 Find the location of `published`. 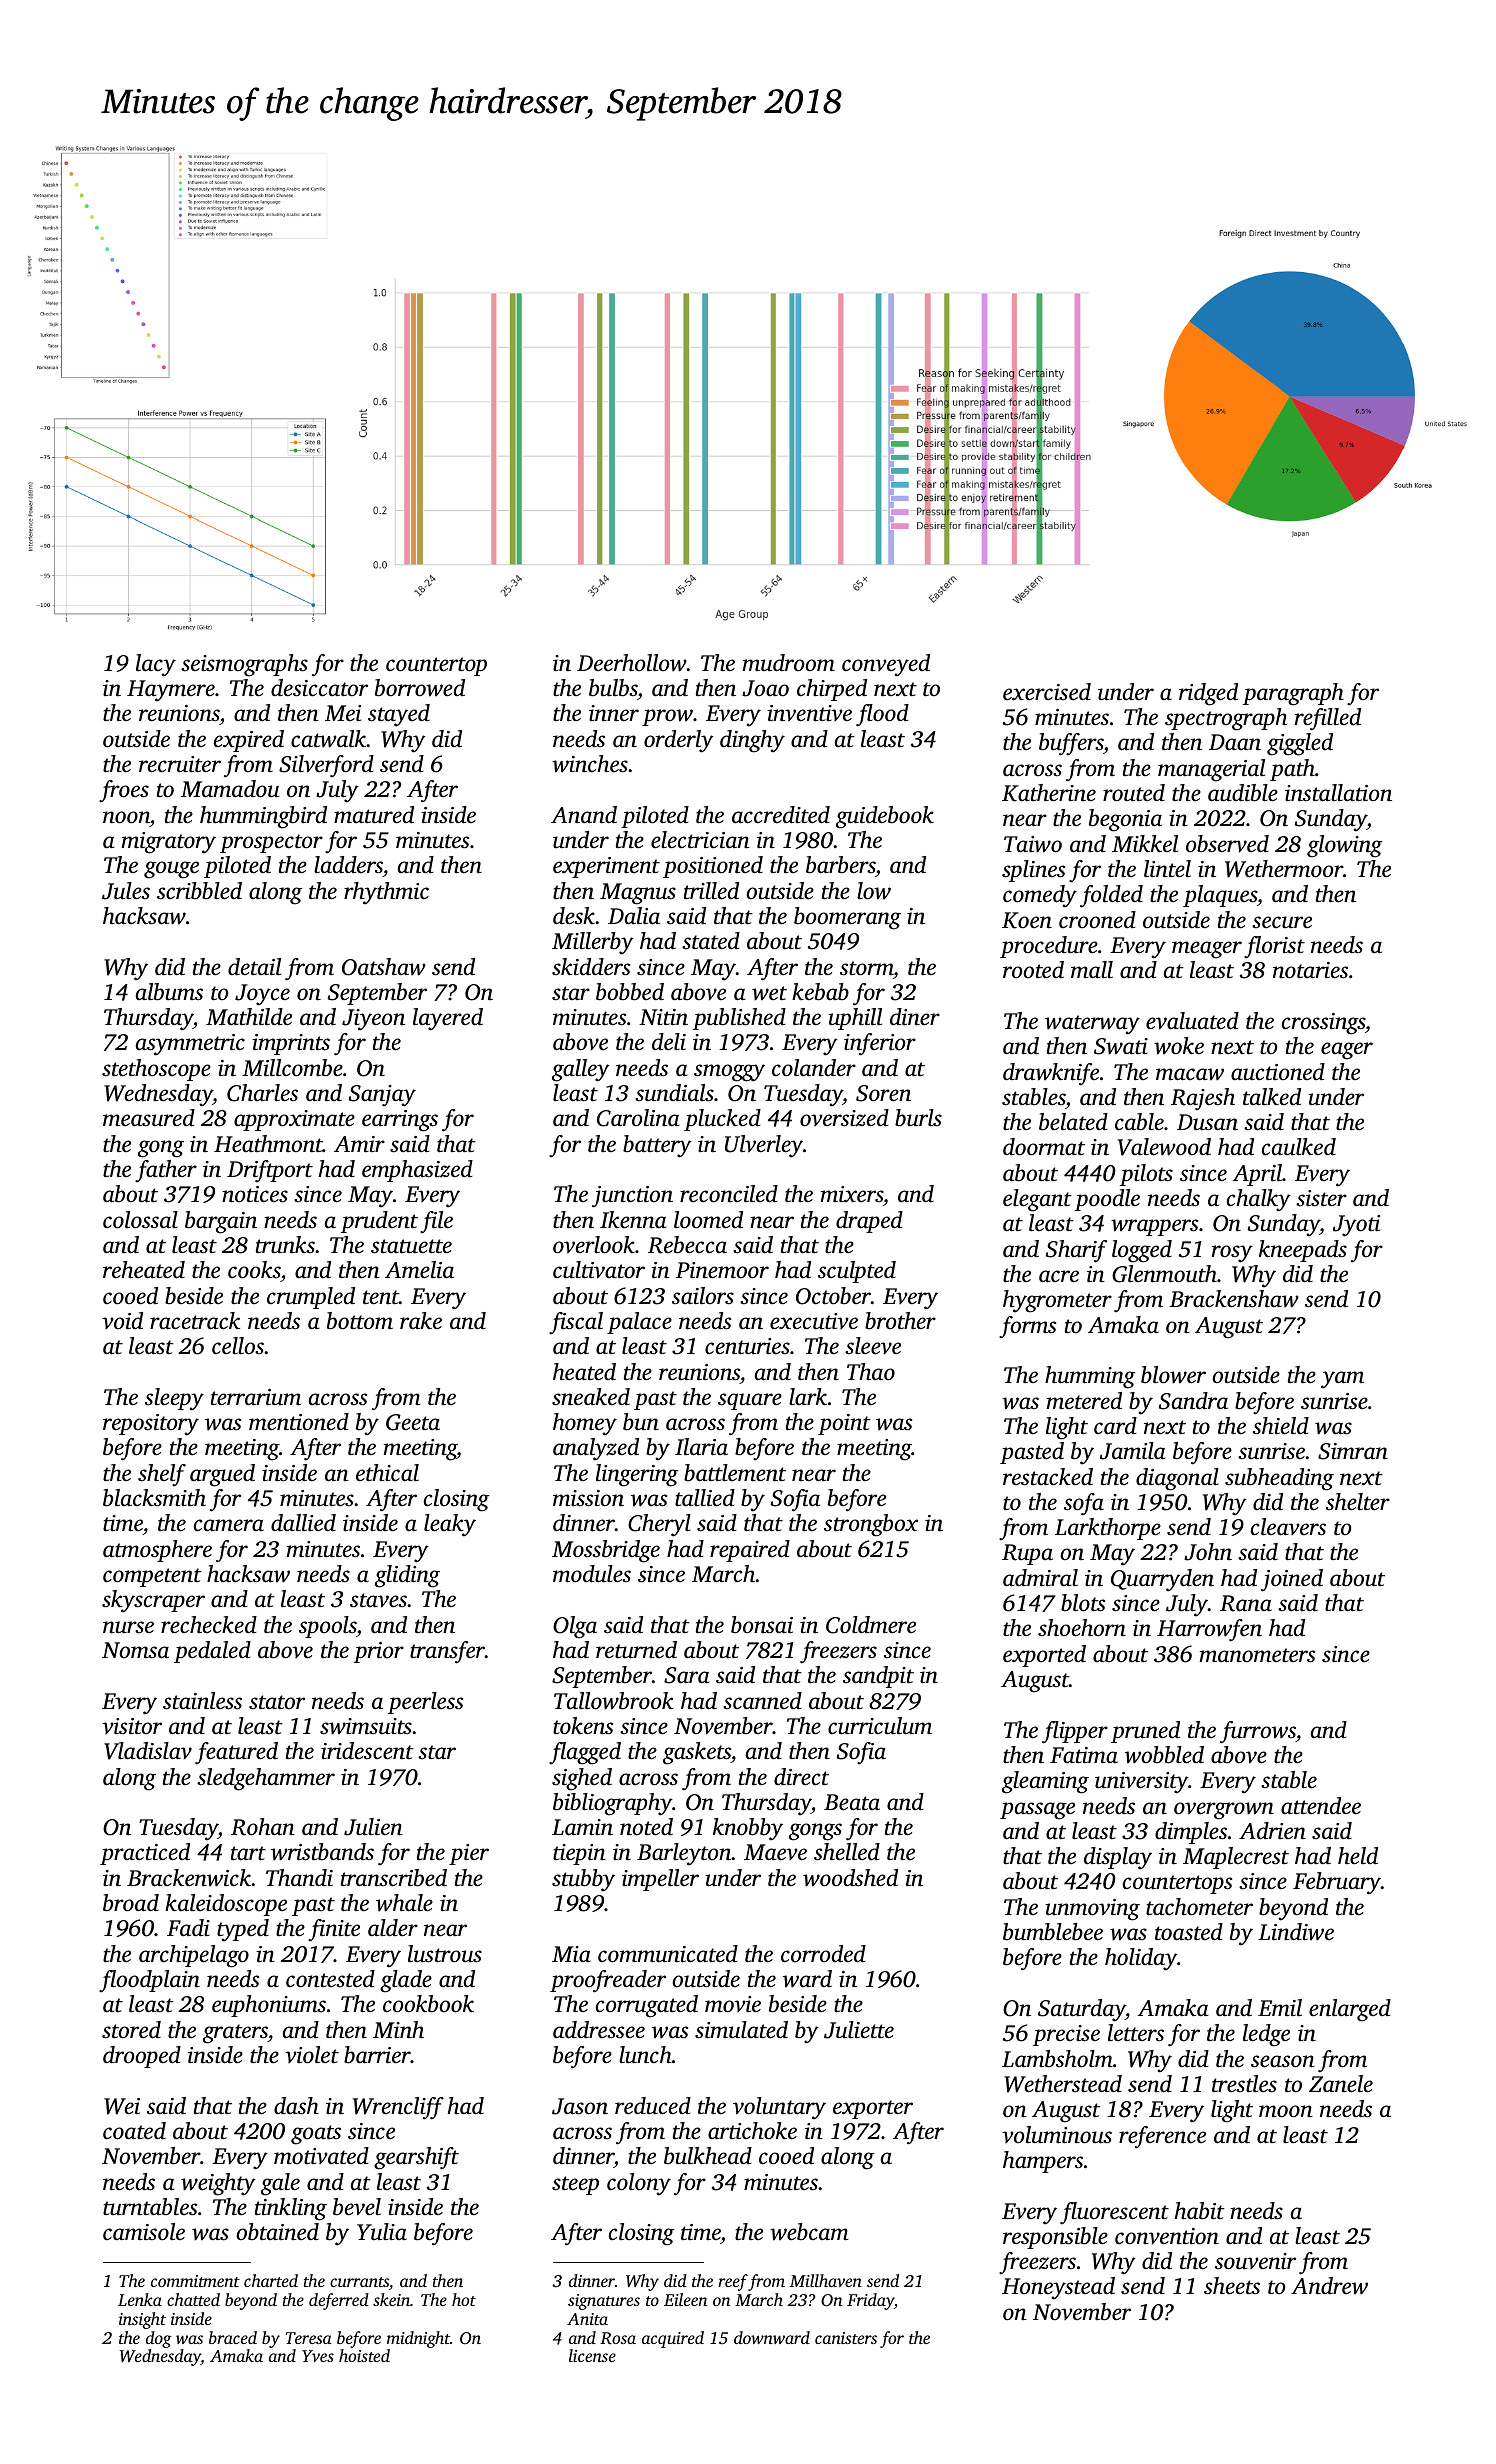

published is located at coordinates (739, 1019).
